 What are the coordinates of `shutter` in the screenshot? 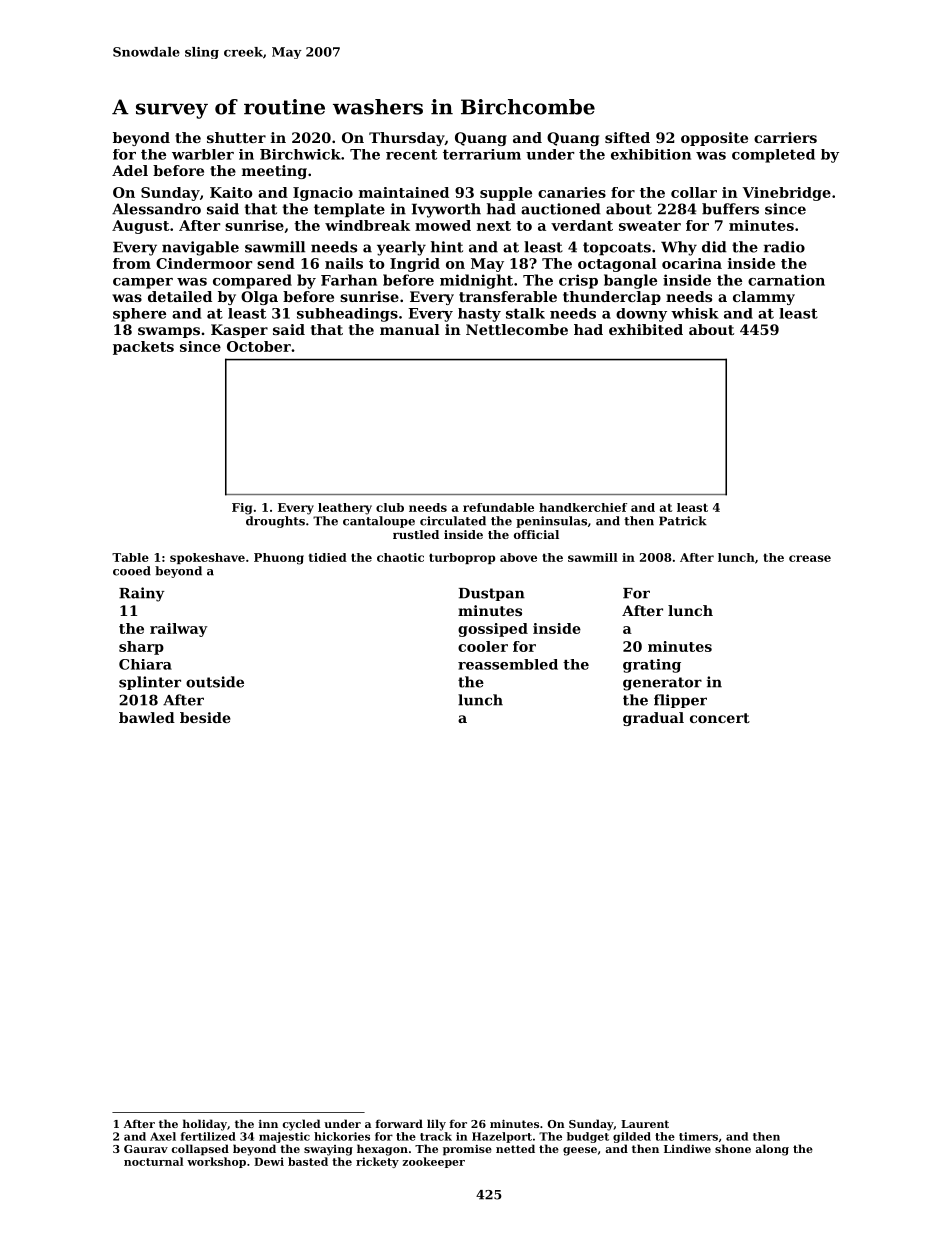 It's located at (236, 137).
